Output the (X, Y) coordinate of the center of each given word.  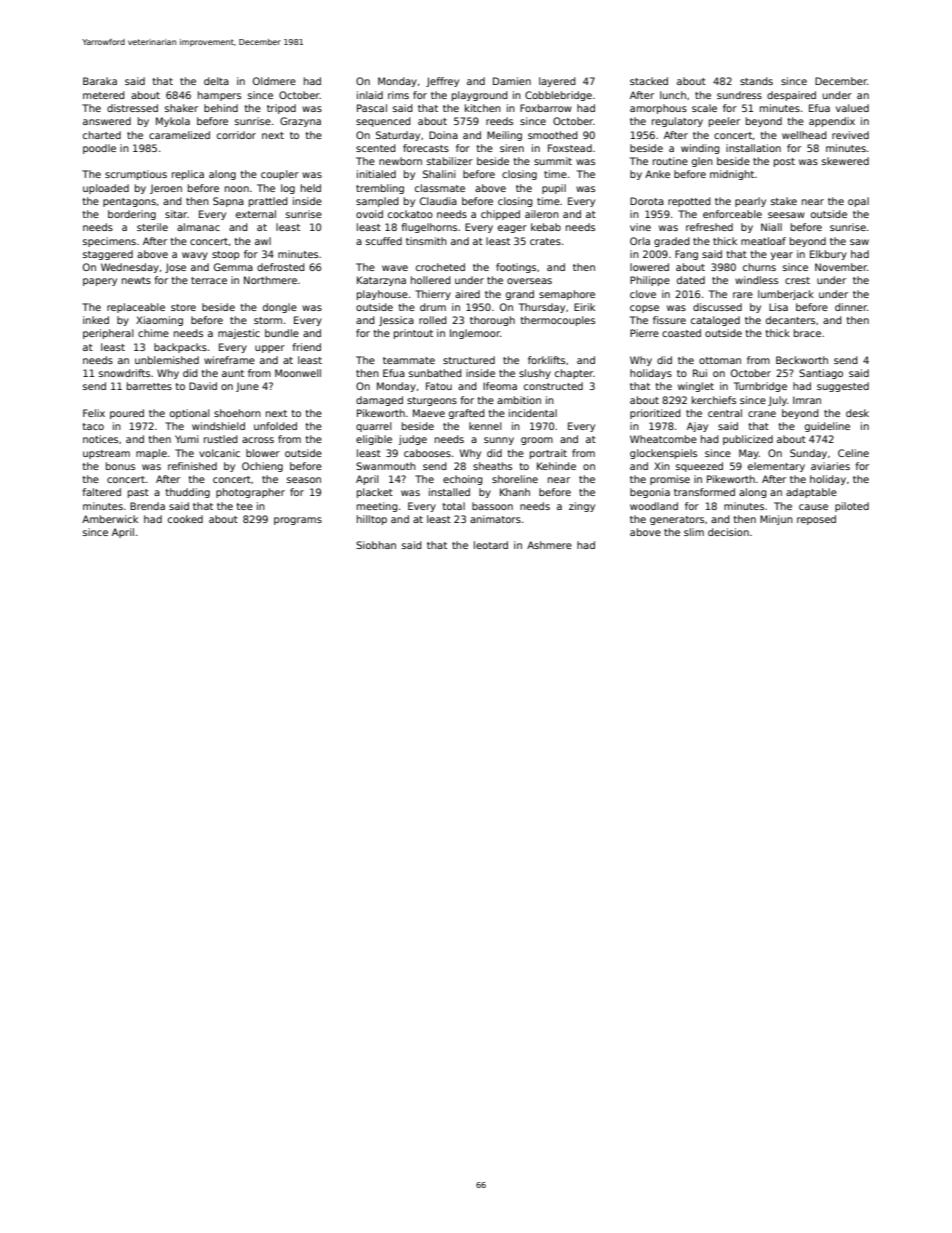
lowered (649, 267)
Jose (175, 268)
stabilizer (450, 161)
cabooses (427, 453)
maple (151, 454)
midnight (732, 175)
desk (857, 413)
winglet (696, 387)
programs (298, 521)
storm (268, 320)
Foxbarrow (546, 108)
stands (756, 81)
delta (216, 81)
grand (520, 295)
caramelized (179, 135)
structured (469, 360)
